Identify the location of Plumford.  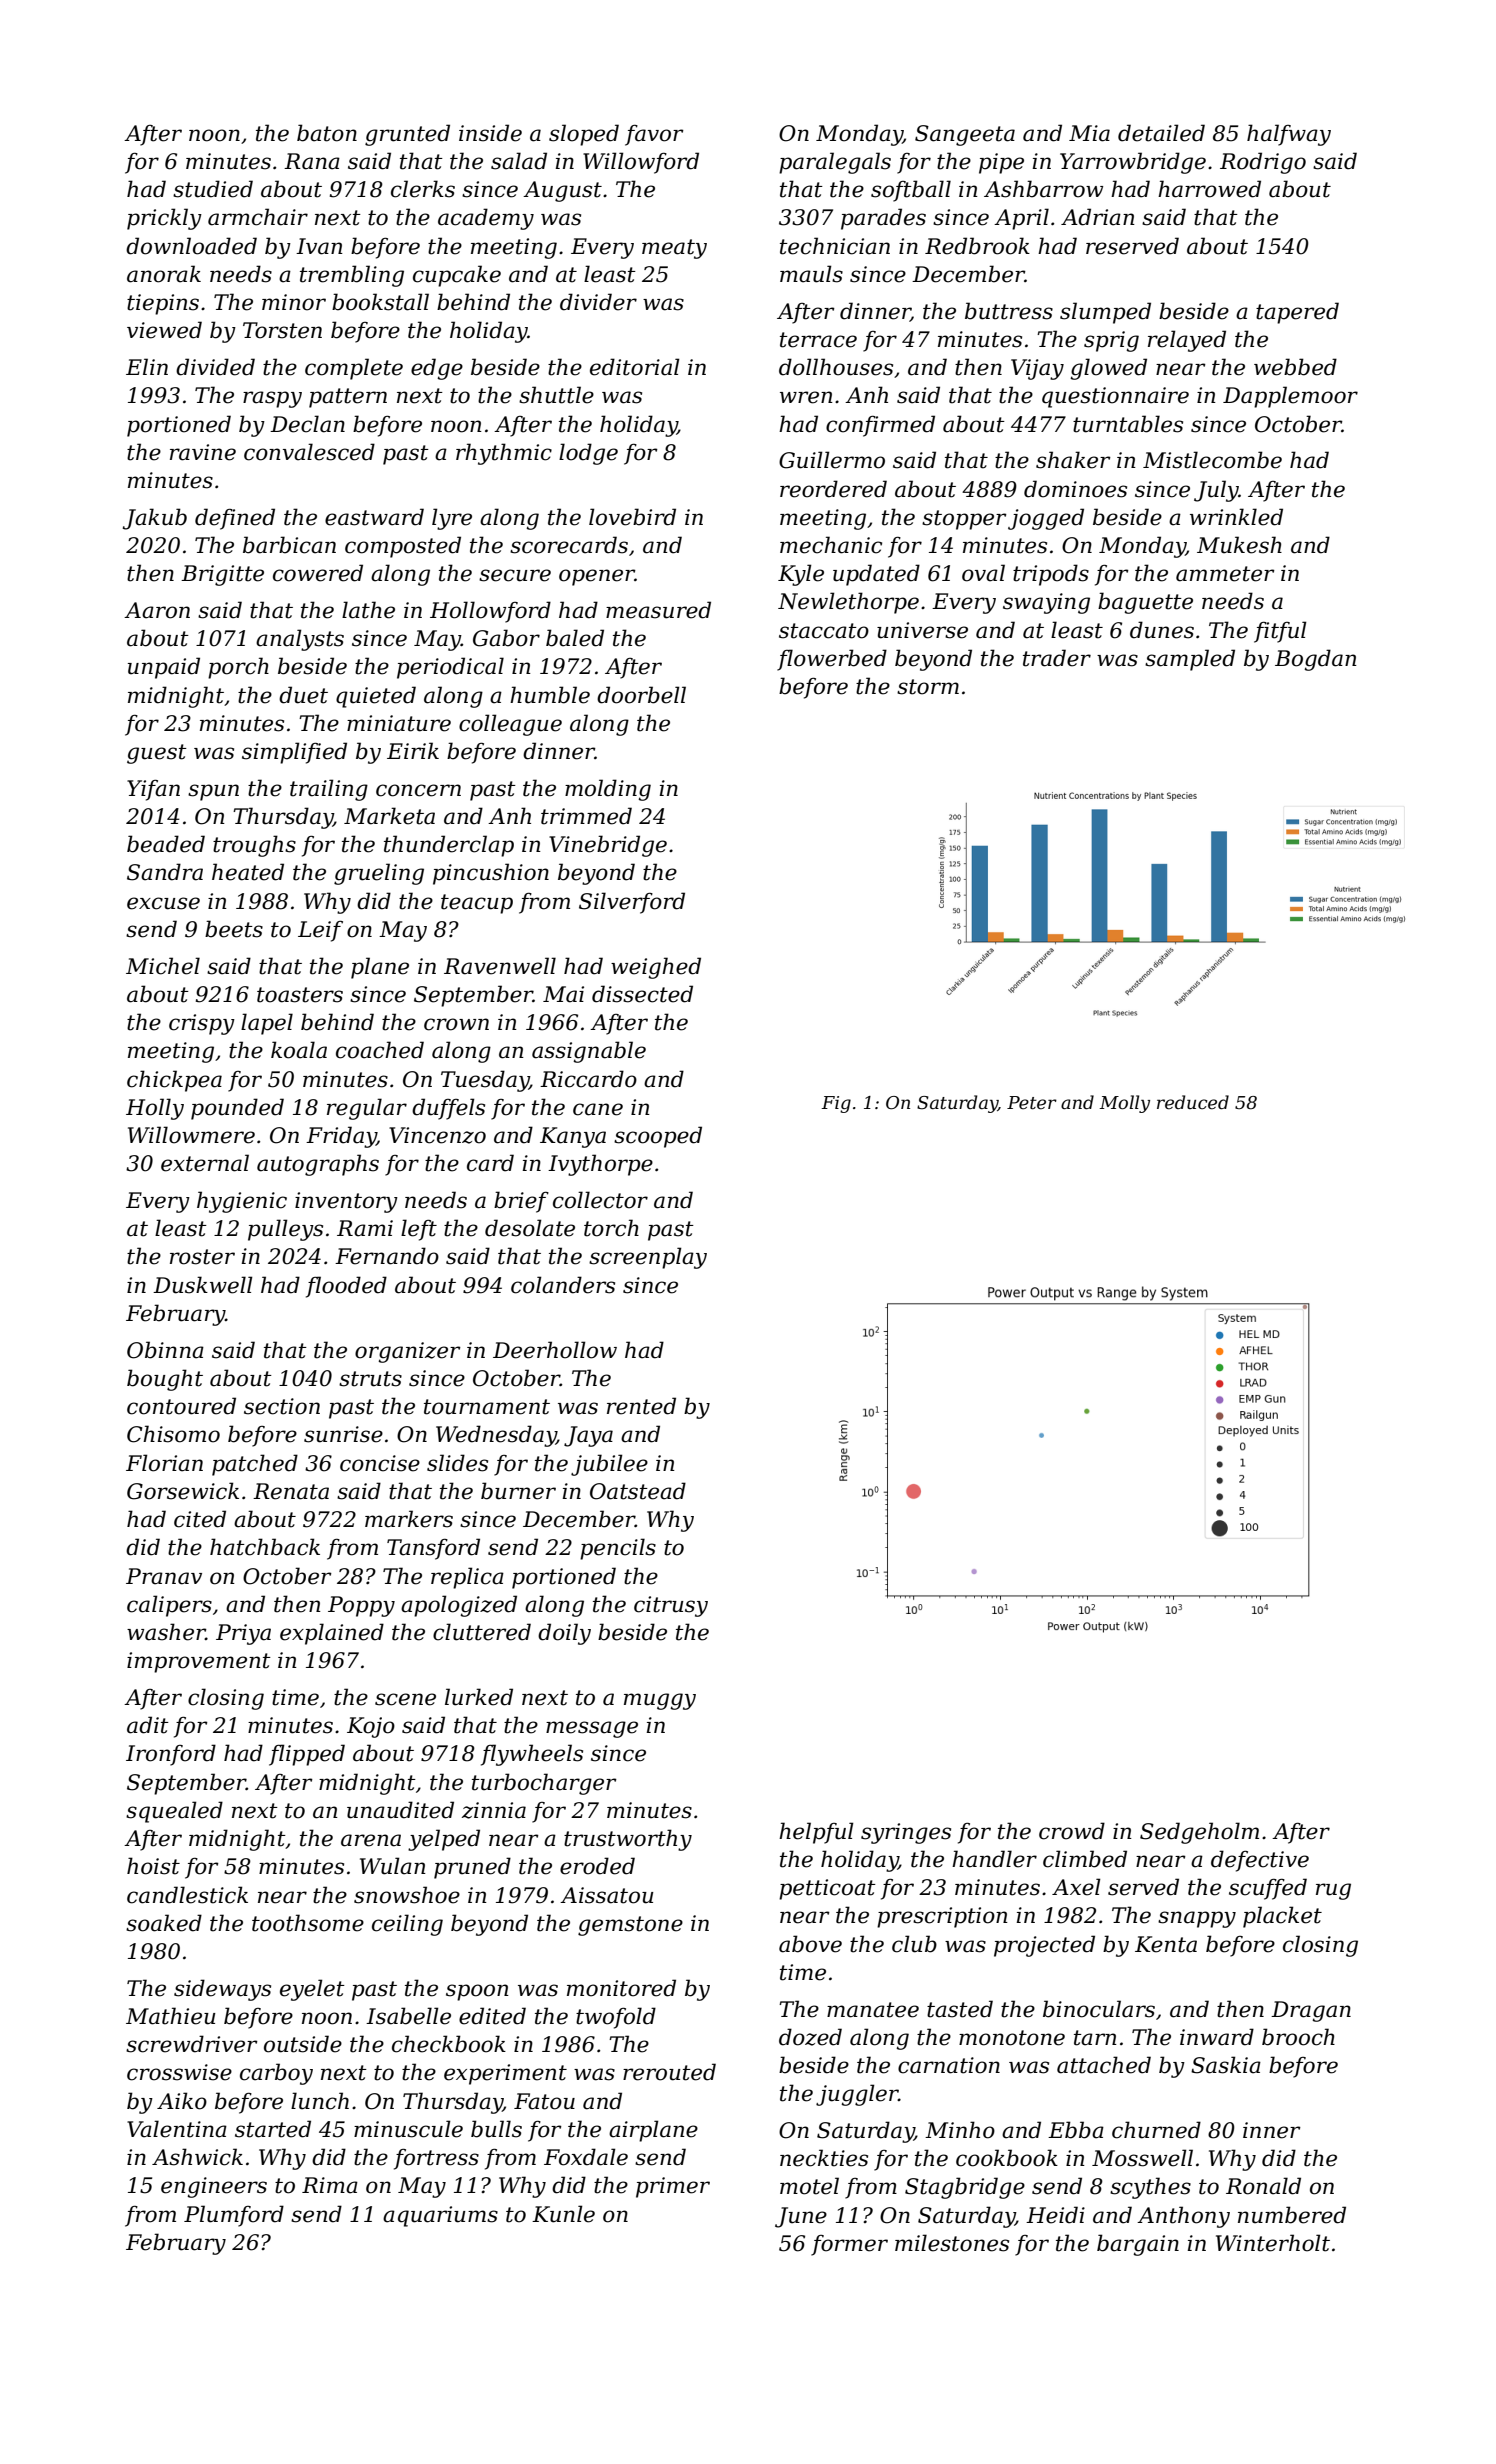
(234, 2216).
